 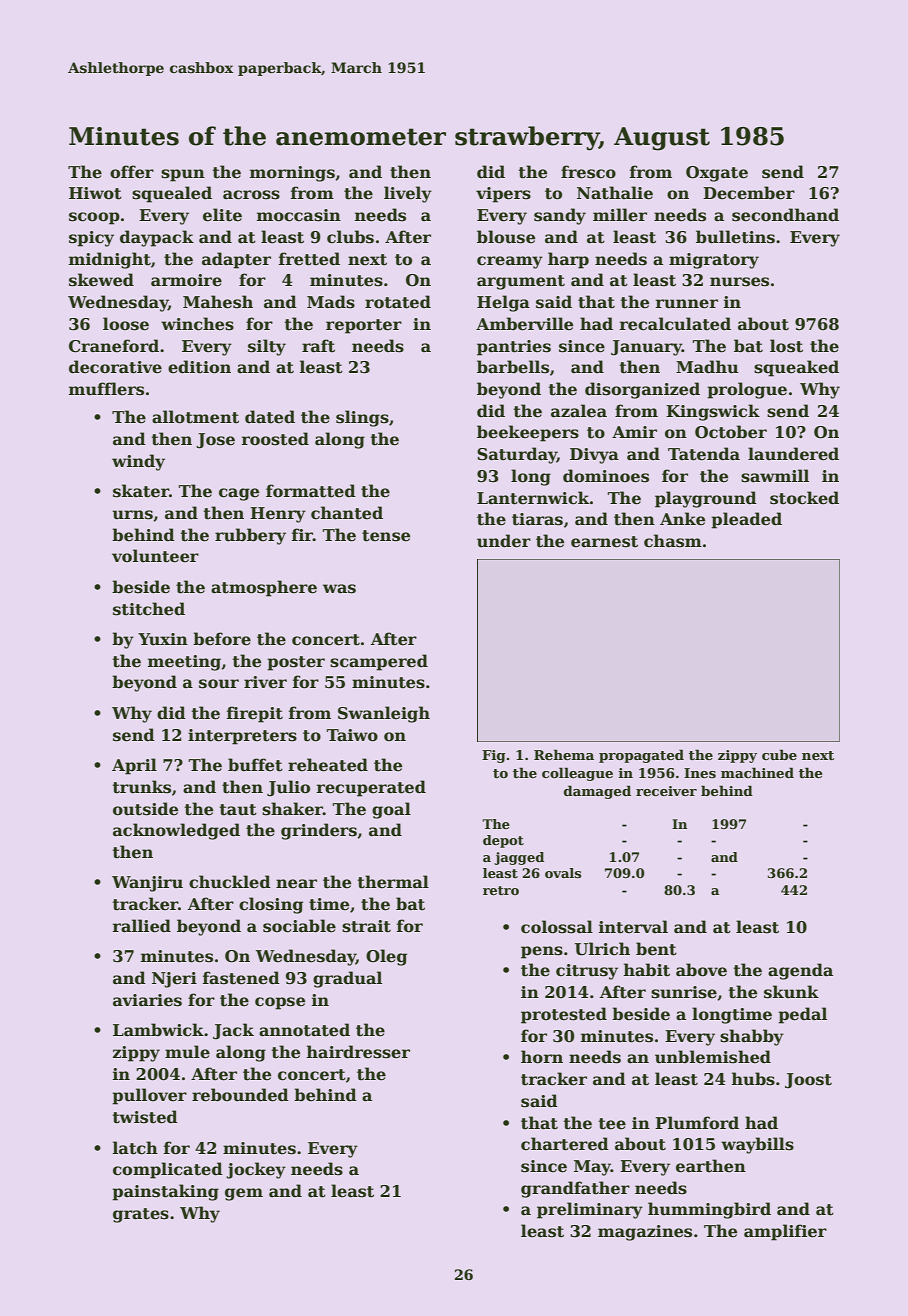 I want to click on Oxgate, so click(x=717, y=174).
